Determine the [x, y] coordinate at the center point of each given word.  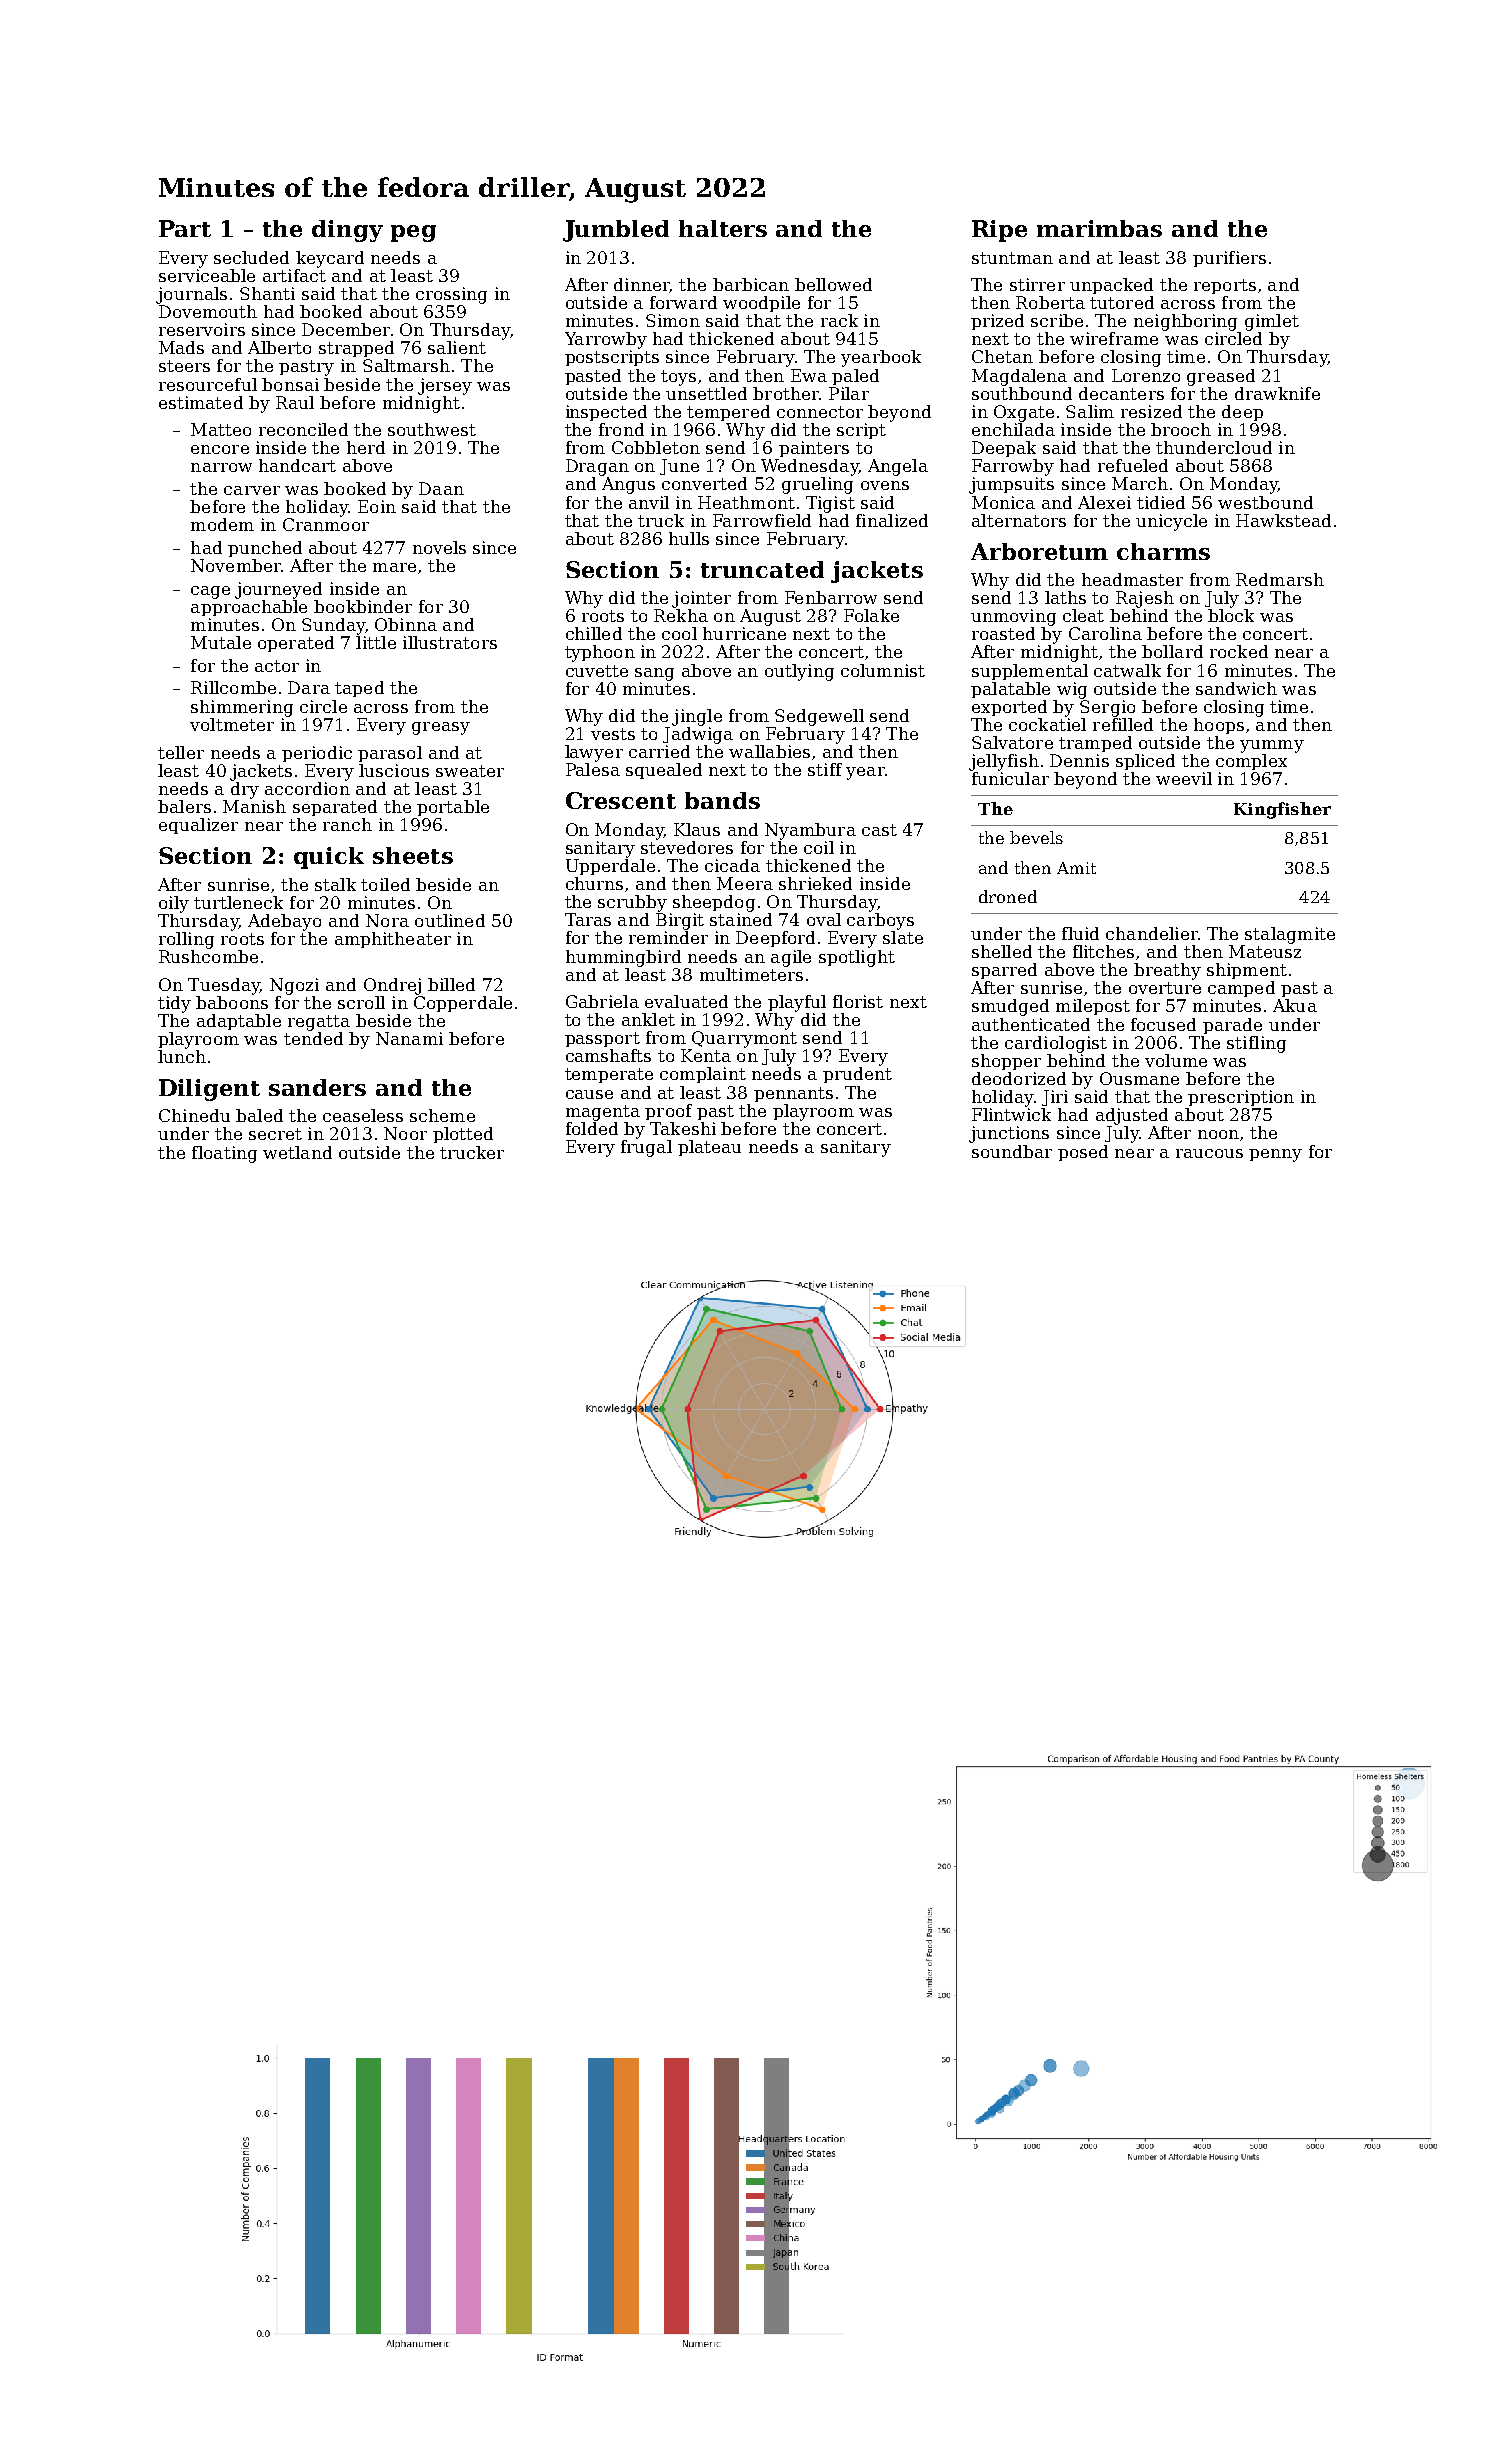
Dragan [597, 467]
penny [1275, 1155]
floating [224, 1154]
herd [366, 447]
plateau [709, 1148]
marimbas [1099, 228]
